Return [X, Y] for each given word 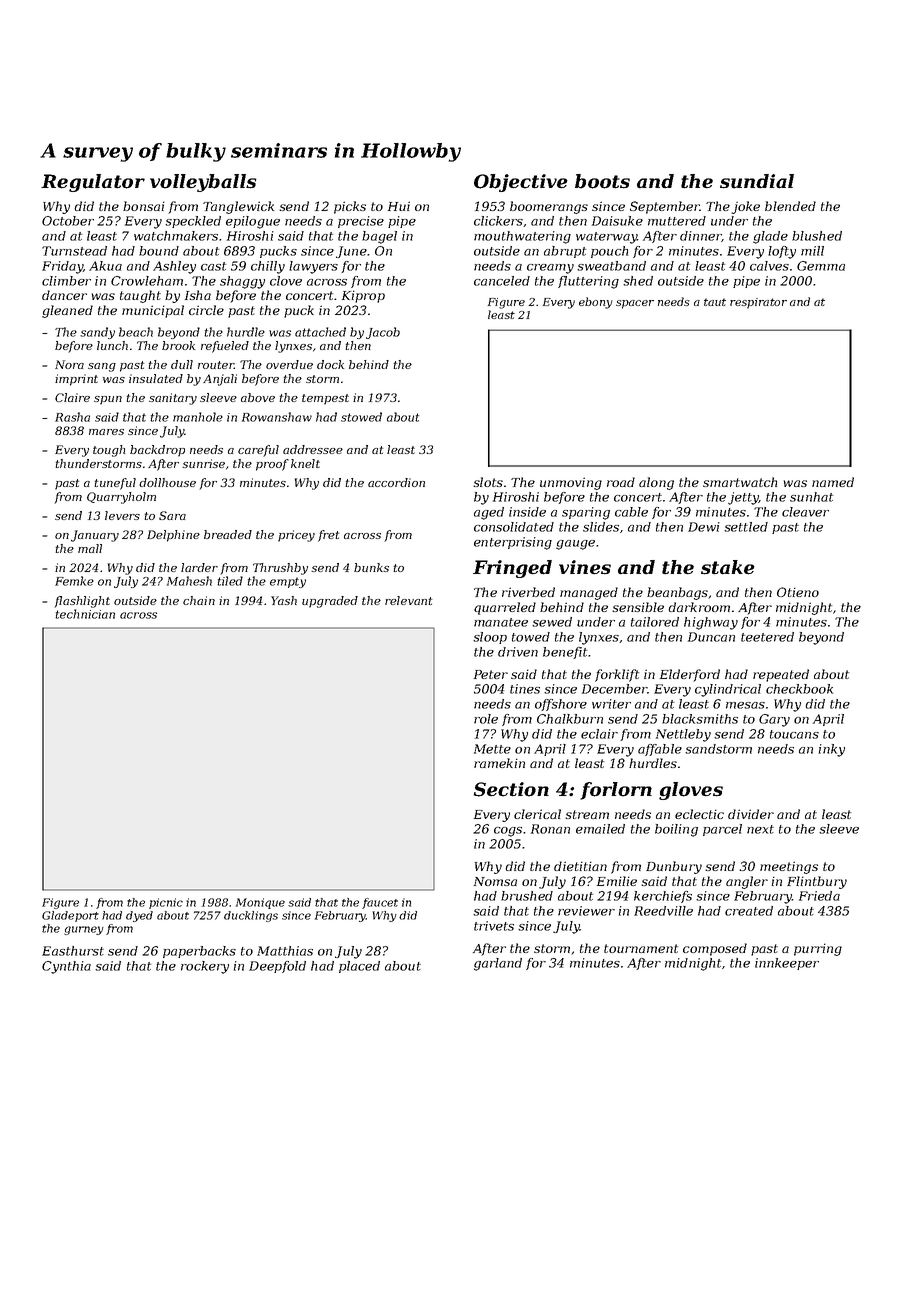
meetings [789, 867]
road [621, 482]
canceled [502, 281]
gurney [84, 930]
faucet [380, 903]
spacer [635, 304]
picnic [166, 903]
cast [213, 266]
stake [728, 567]
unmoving [571, 483]
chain [199, 600]
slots [488, 482]
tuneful [115, 484]
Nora [69, 364]
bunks [371, 567]
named [833, 482]
